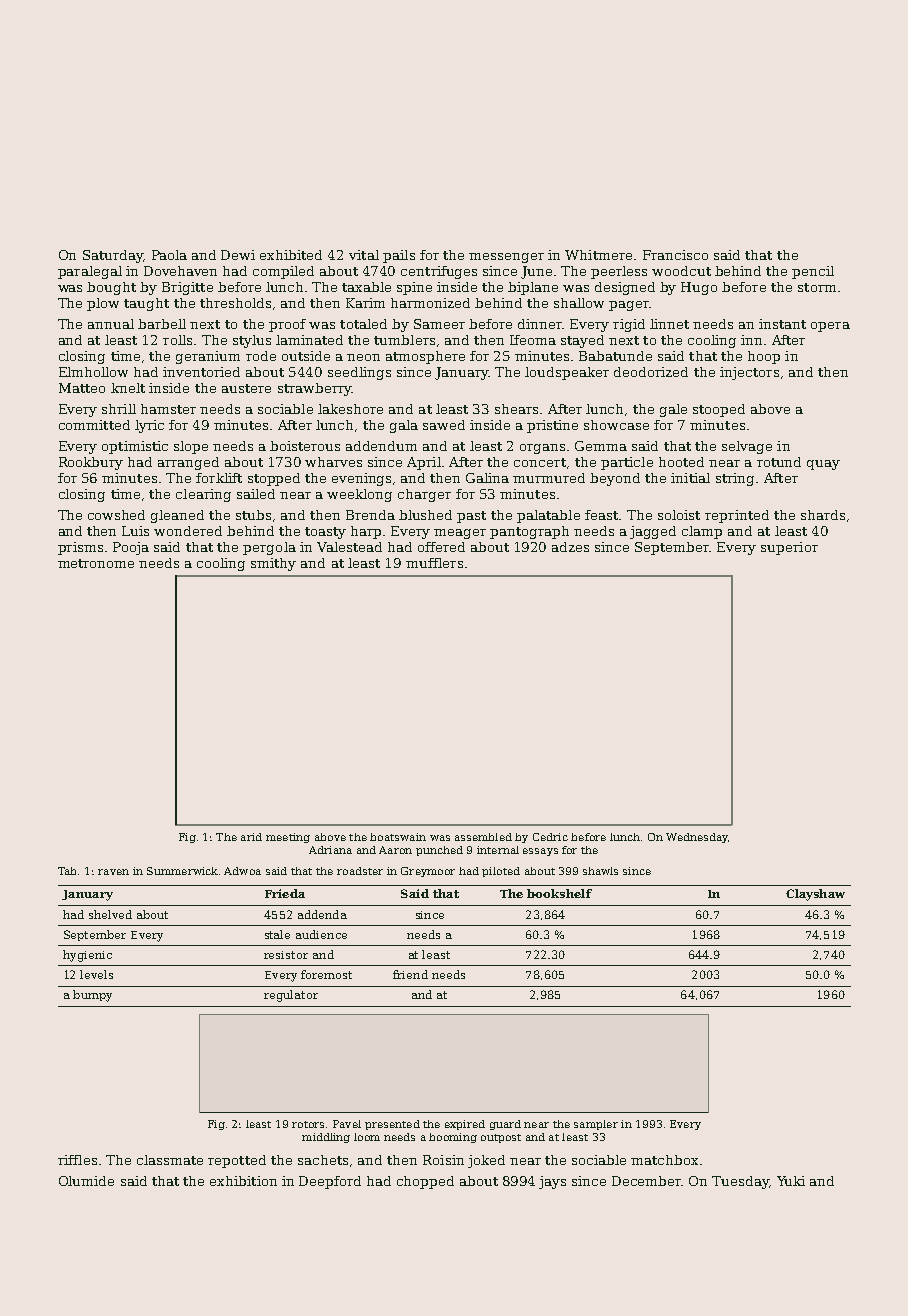 Image resolution: width=908 pixels, height=1316 pixels. I want to click on Yuki, so click(791, 1181).
